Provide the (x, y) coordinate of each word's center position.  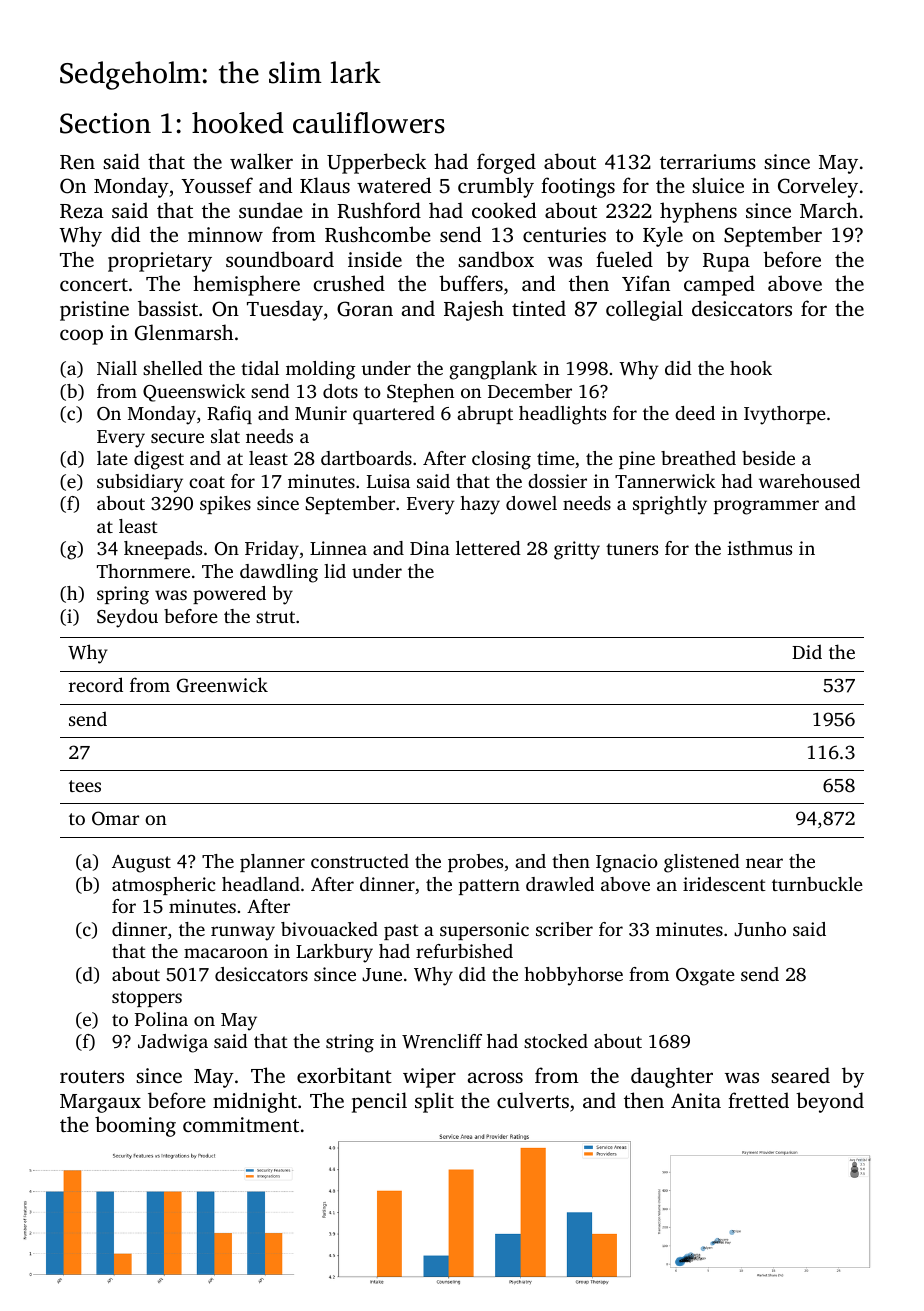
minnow (225, 234)
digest (159, 460)
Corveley (818, 187)
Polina (161, 1019)
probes (475, 863)
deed (695, 413)
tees (85, 786)
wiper (429, 1078)
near (764, 863)
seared (800, 1075)
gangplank (493, 370)
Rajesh (474, 310)
